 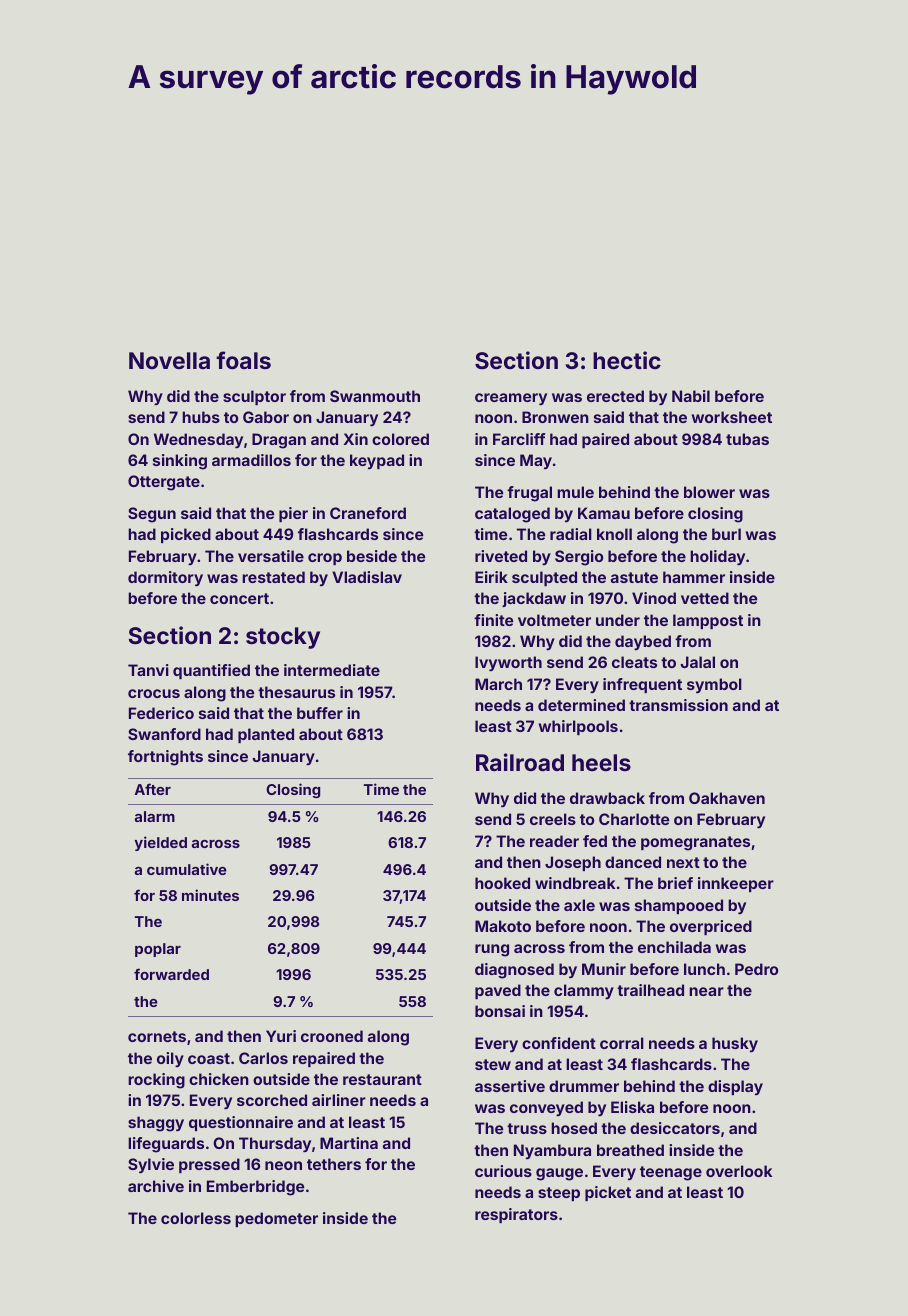 I want to click on planted, so click(x=266, y=735).
